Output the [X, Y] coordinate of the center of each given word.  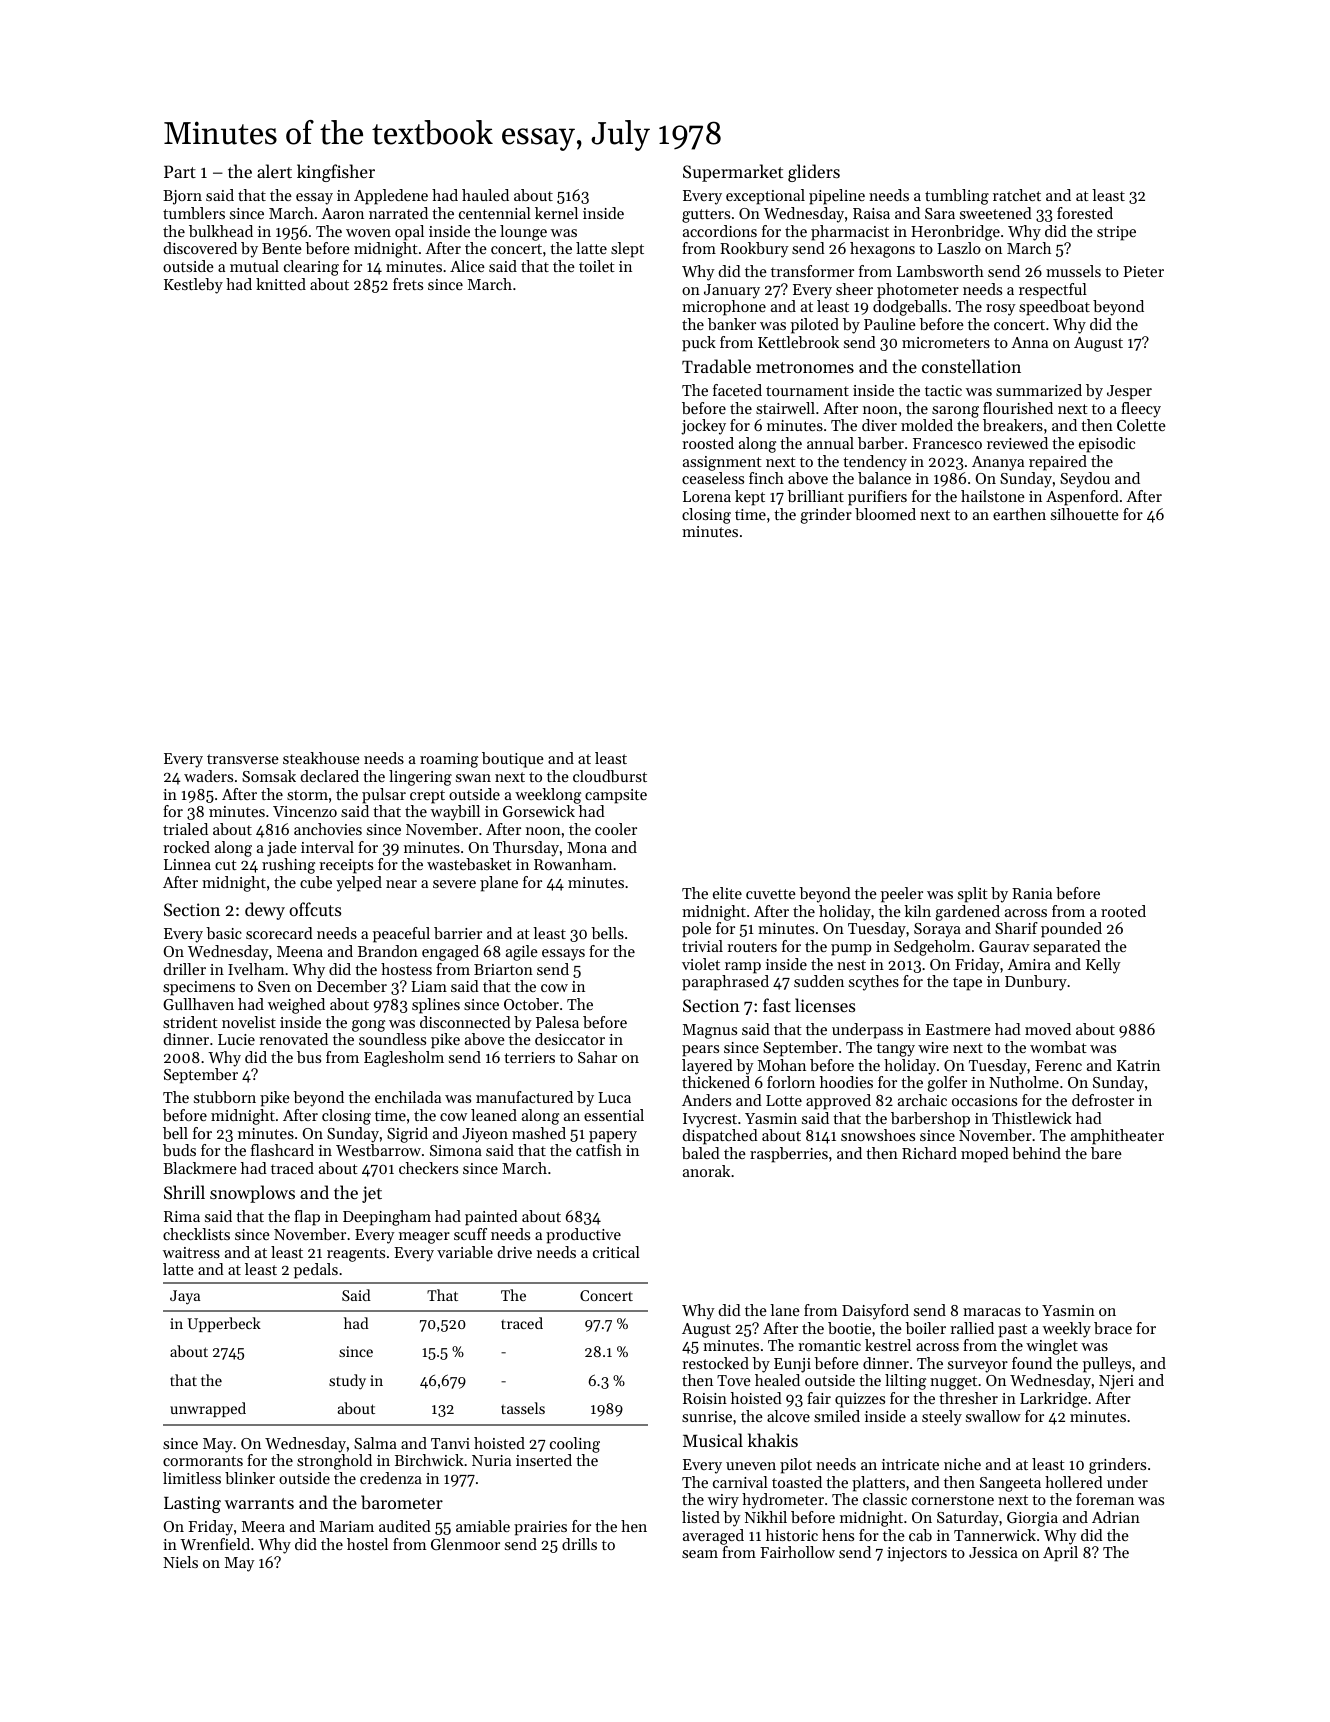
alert [274, 171]
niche [962, 1464]
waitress [191, 1252]
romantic [829, 1345]
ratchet [1017, 195]
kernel [556, 213]
